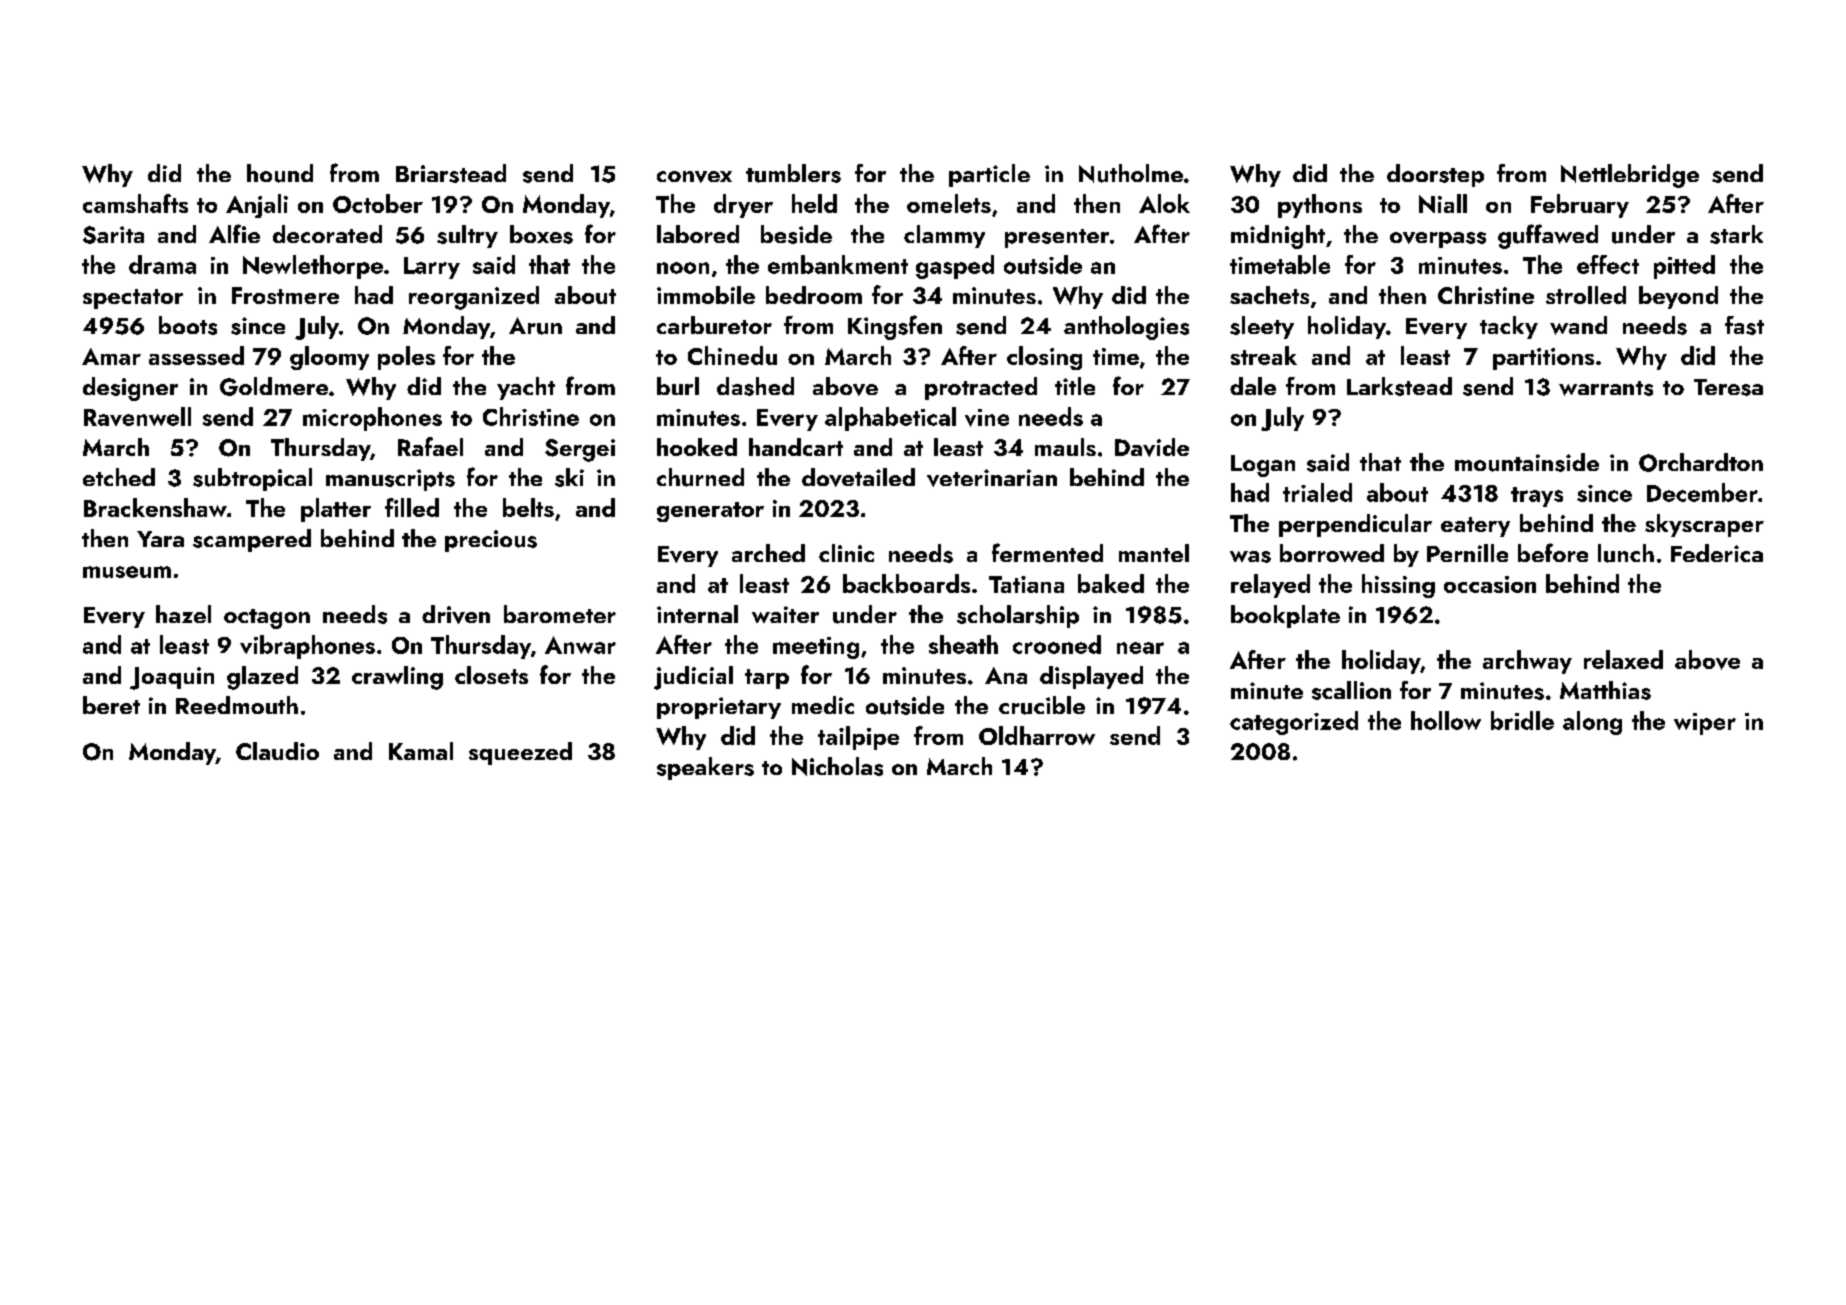 This image has height=1305, width=1846. I want to click on Davide, so click(1152, 447).
